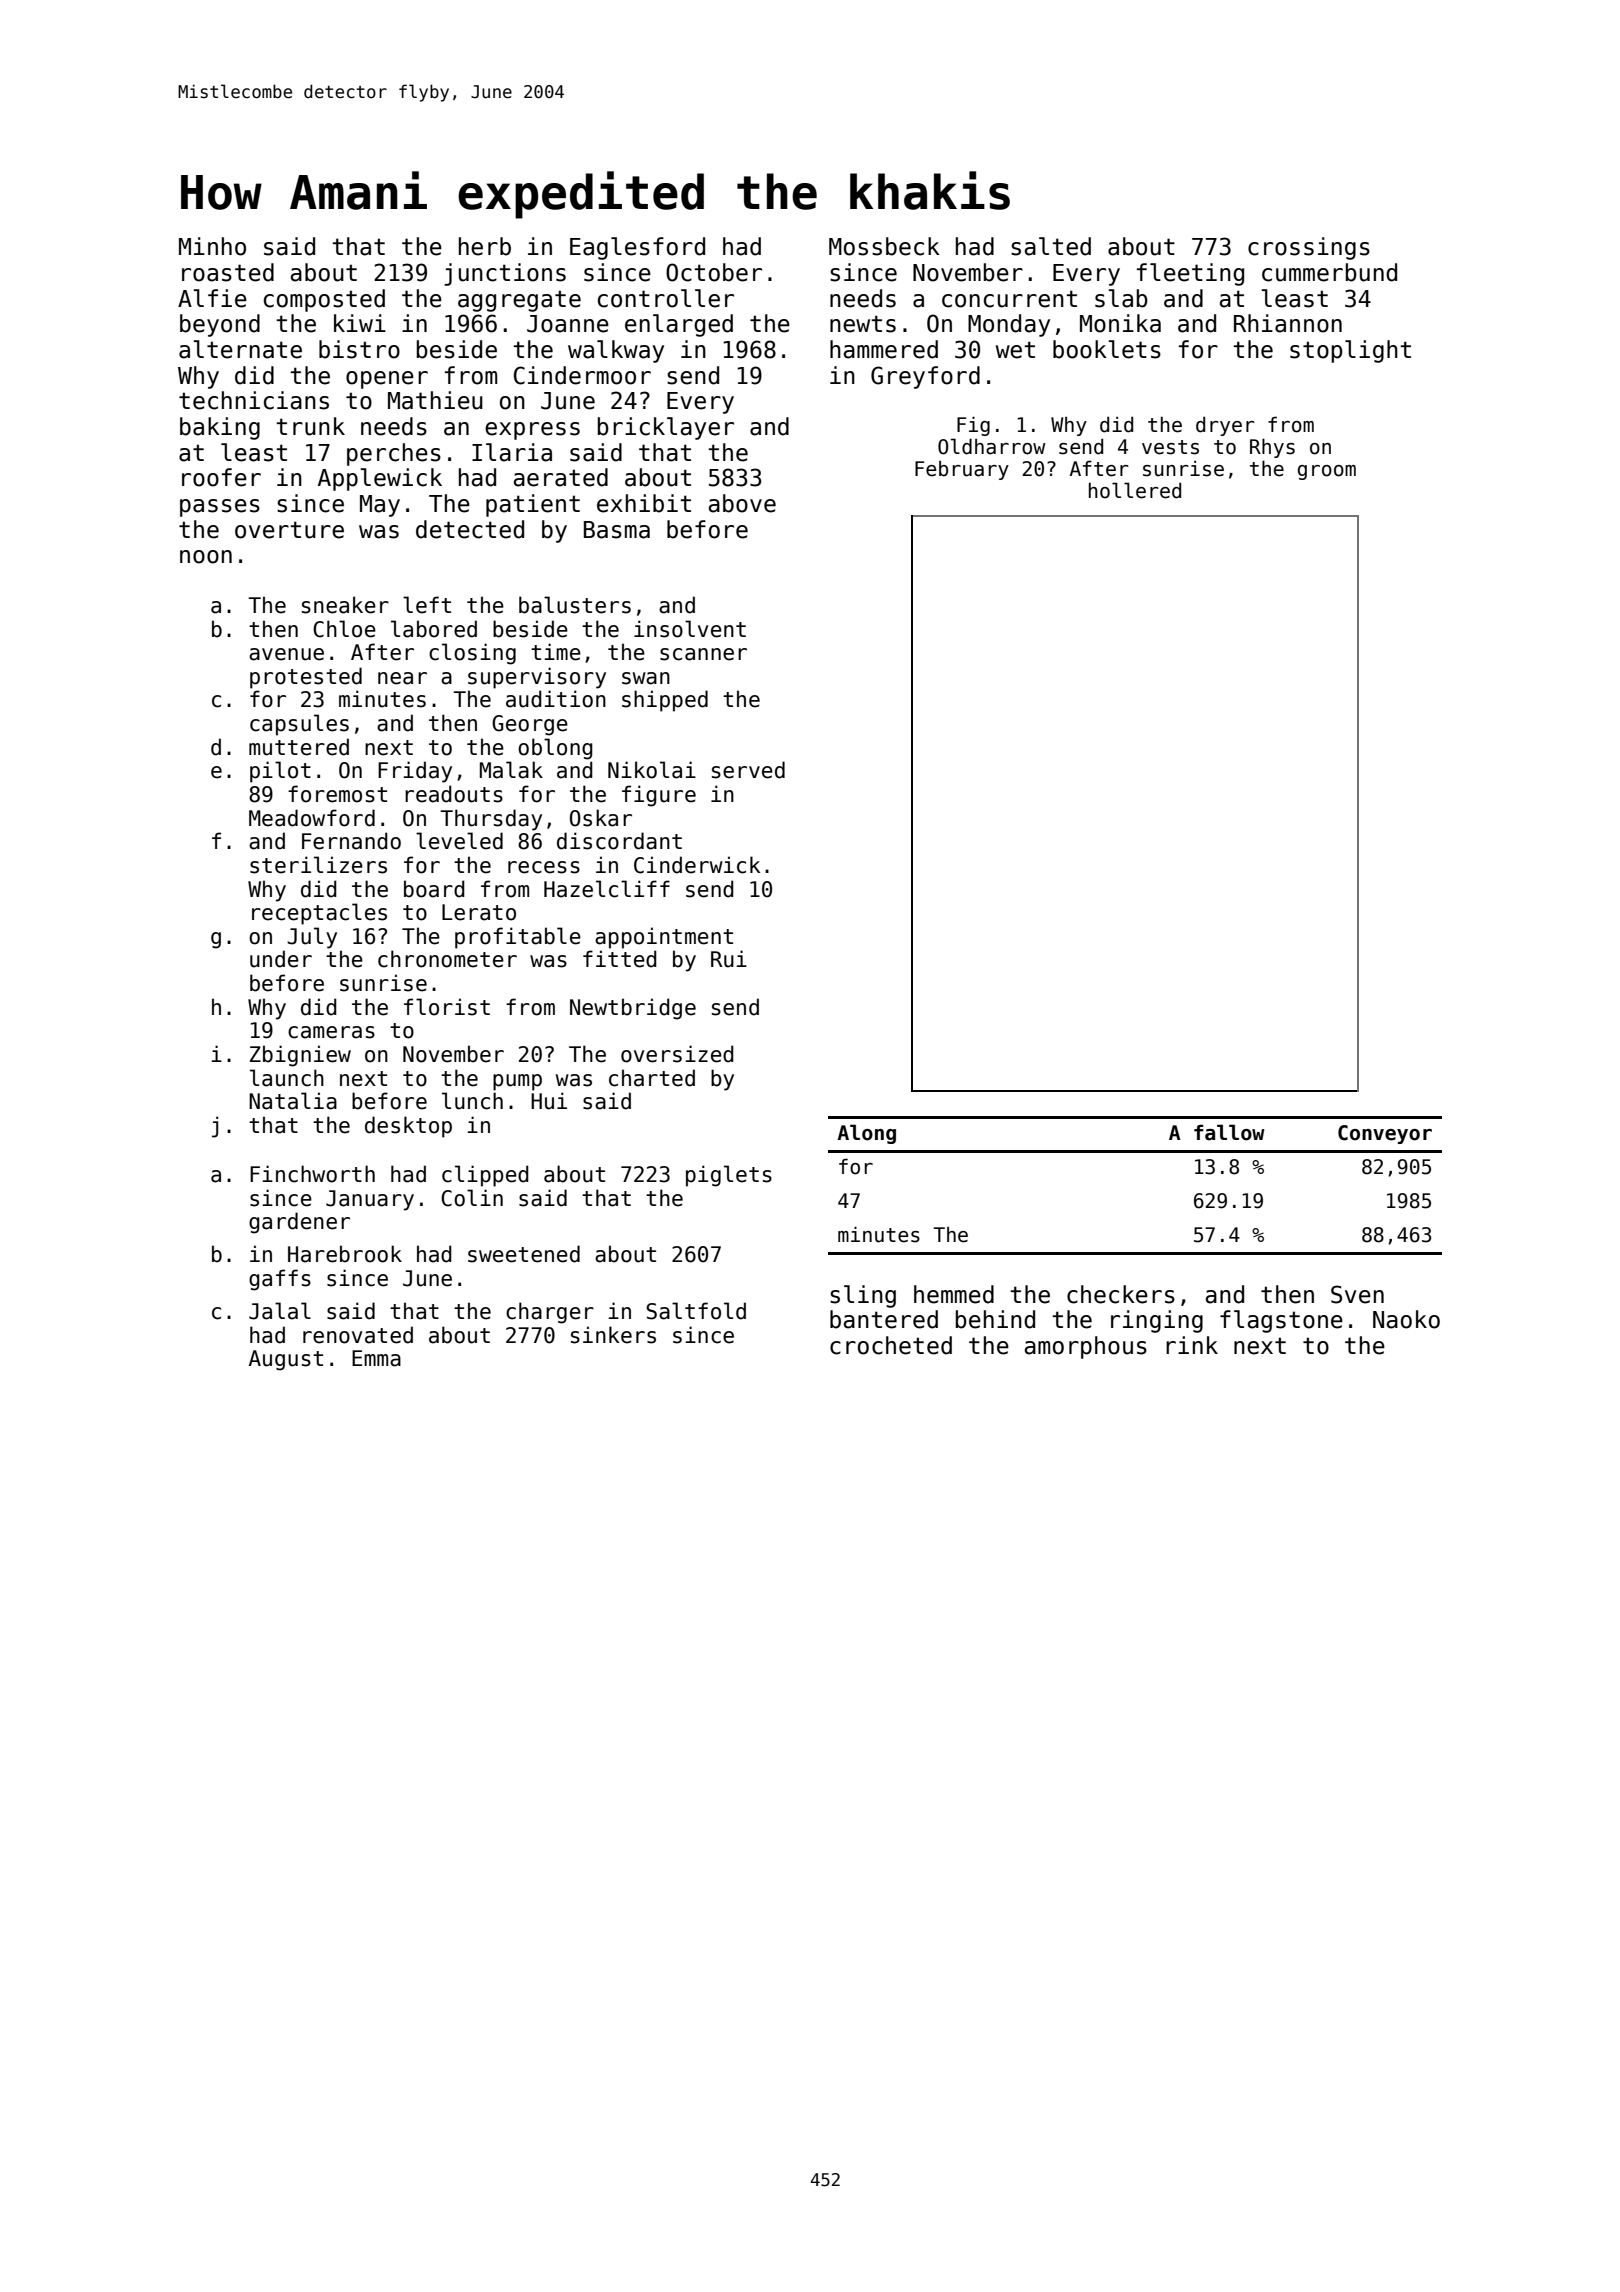 The height and width of the screenshot is (2292, 1620). What do you see at coordinates (729, 959) in the screenshot?
I see `Rui` at bounding box center [729, 959].
